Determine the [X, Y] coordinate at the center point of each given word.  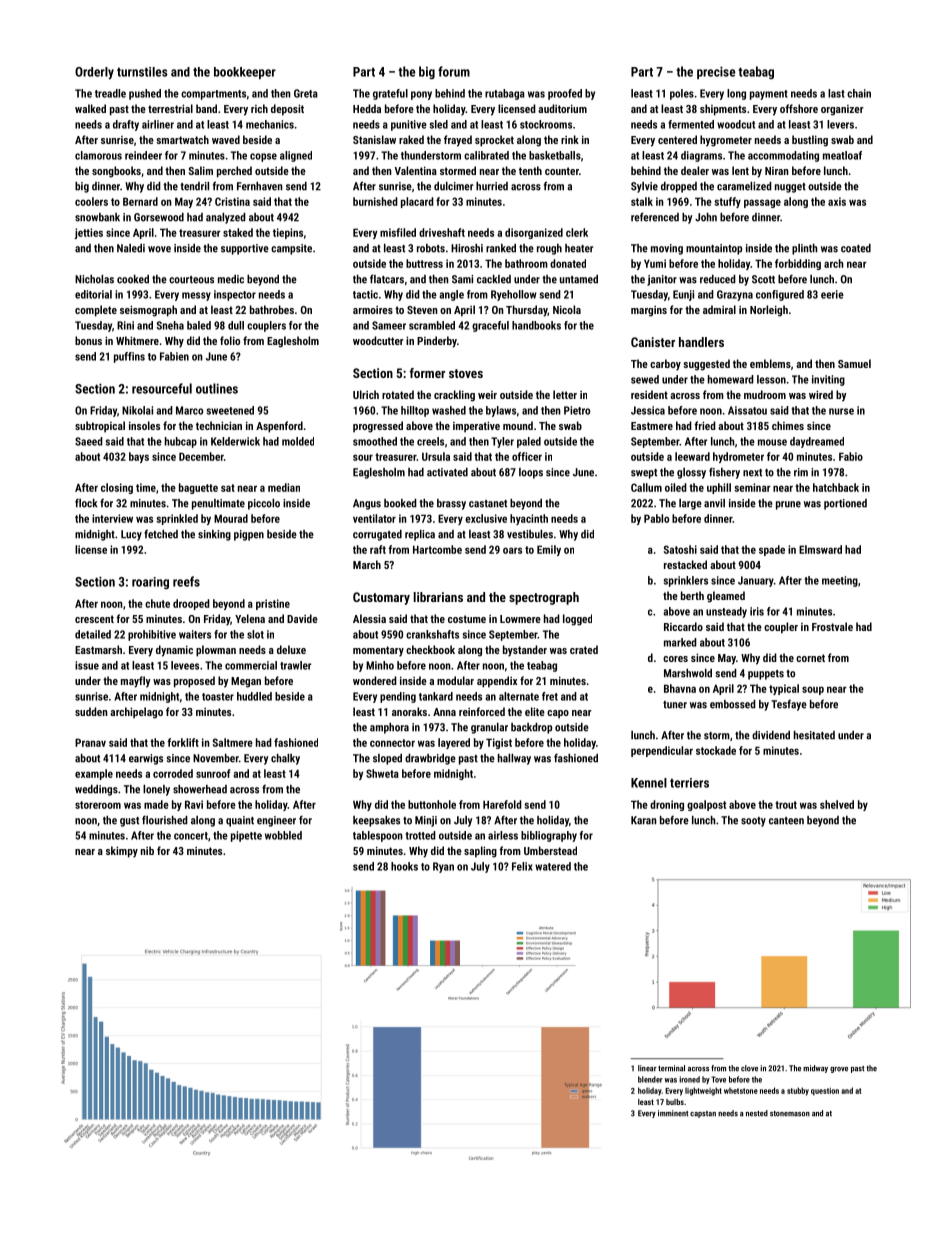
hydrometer [738, 457]
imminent [673, 1113]
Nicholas [94, 279]
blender [650, 1079]
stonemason [790, 1114]
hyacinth [529, 519]
